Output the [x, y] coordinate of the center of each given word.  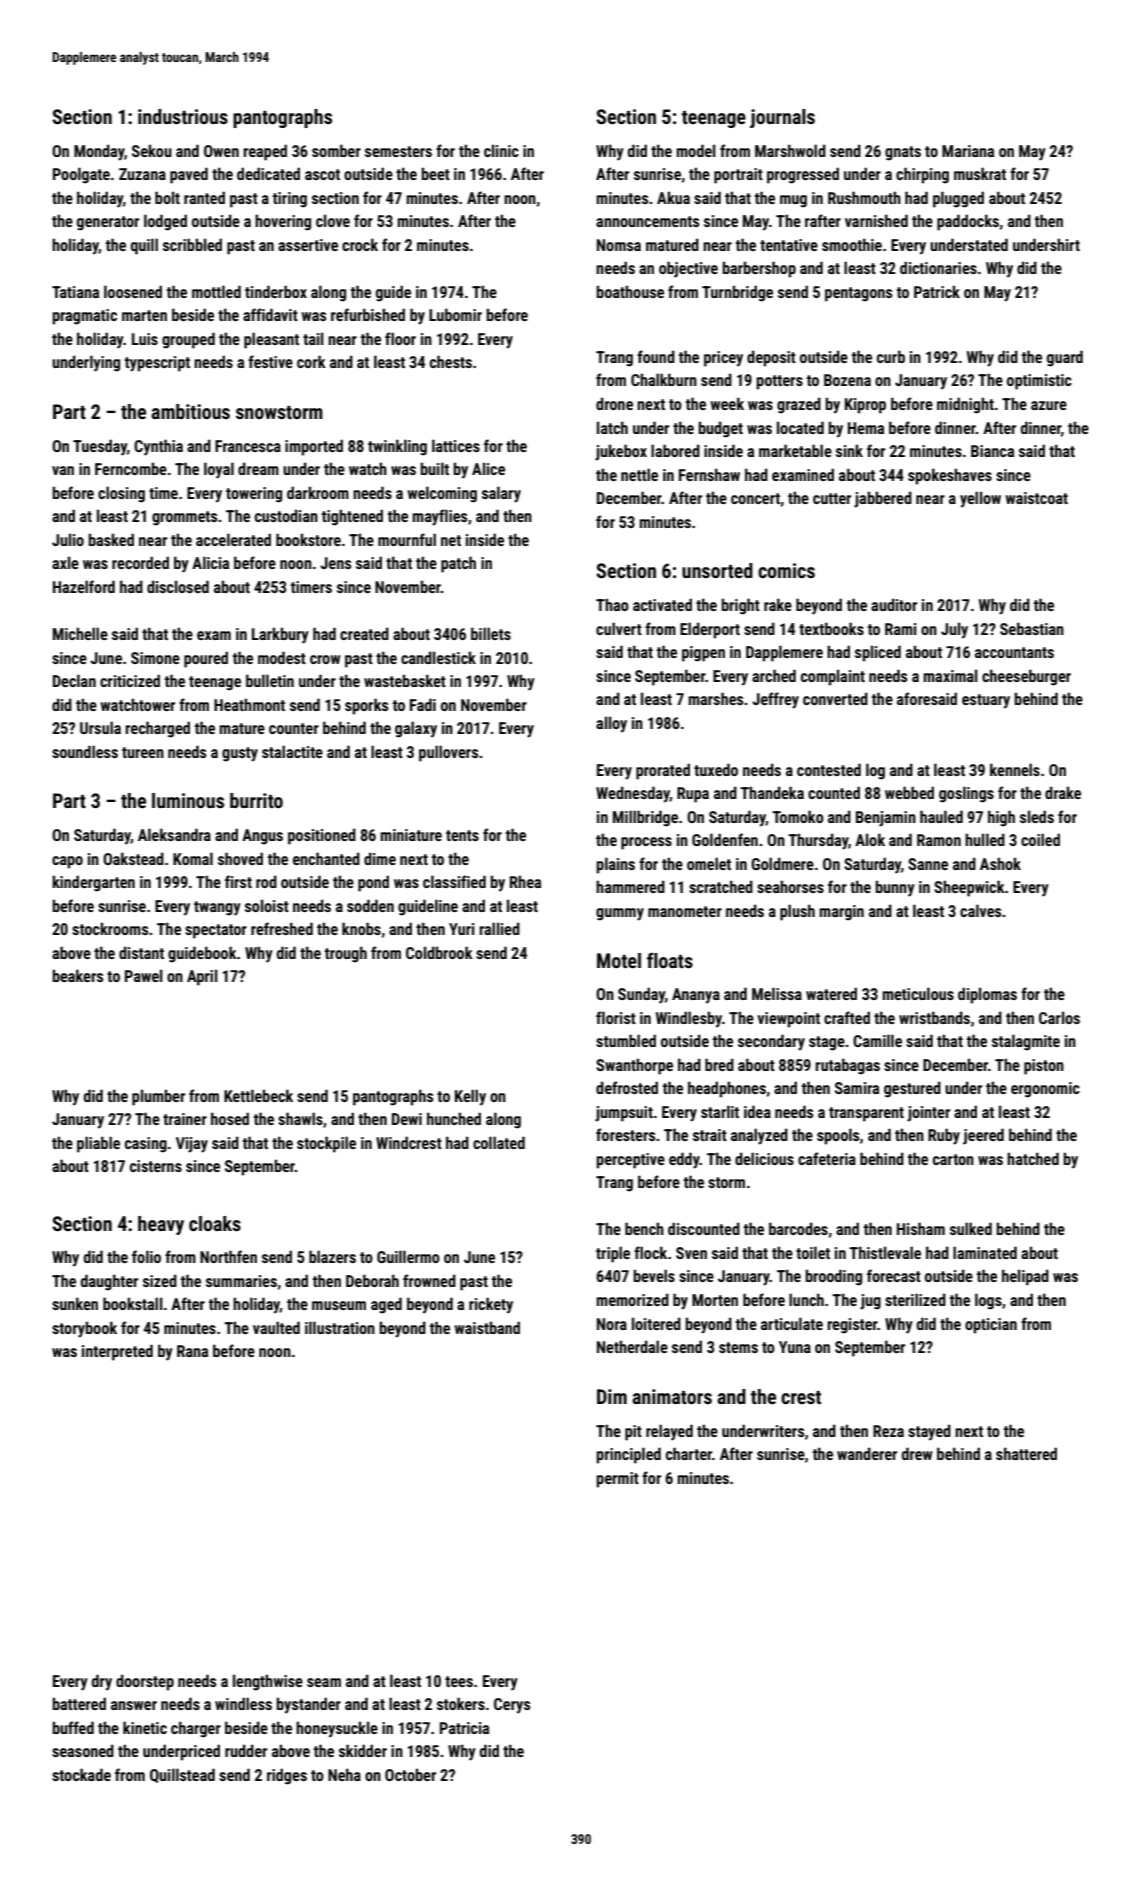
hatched [1033, 1158]
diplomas [987, 995]
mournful [407, 539]
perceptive [630, 1161]
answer [134, 1705]
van [63, 470]
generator [108, 223]
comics [786, 570]
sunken [75, 1303]
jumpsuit [624, 1114]
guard [1065, 358]
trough [346, 954]
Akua [673, 197]
